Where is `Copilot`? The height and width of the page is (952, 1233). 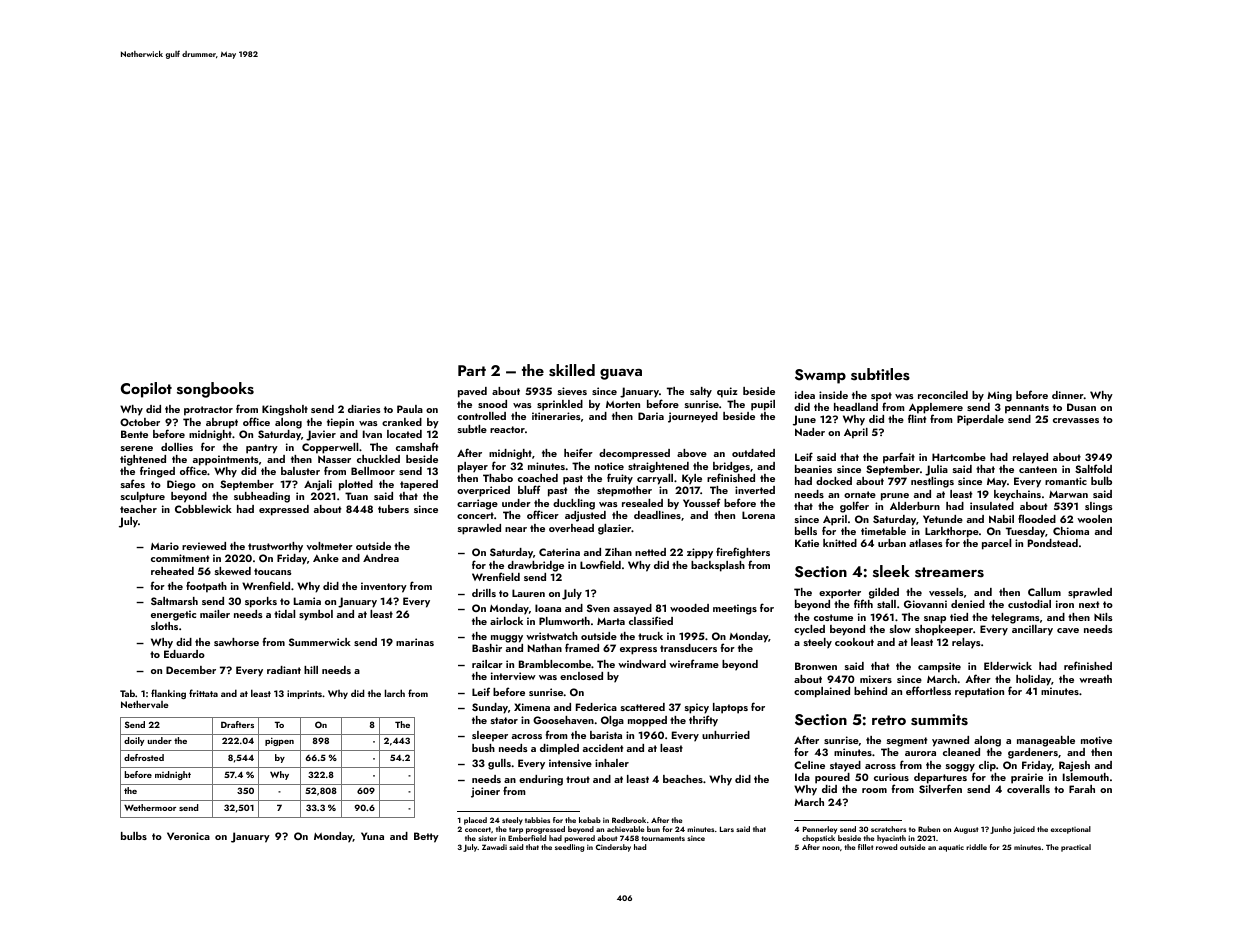 Copilot is located at coordinates (146, 390).
